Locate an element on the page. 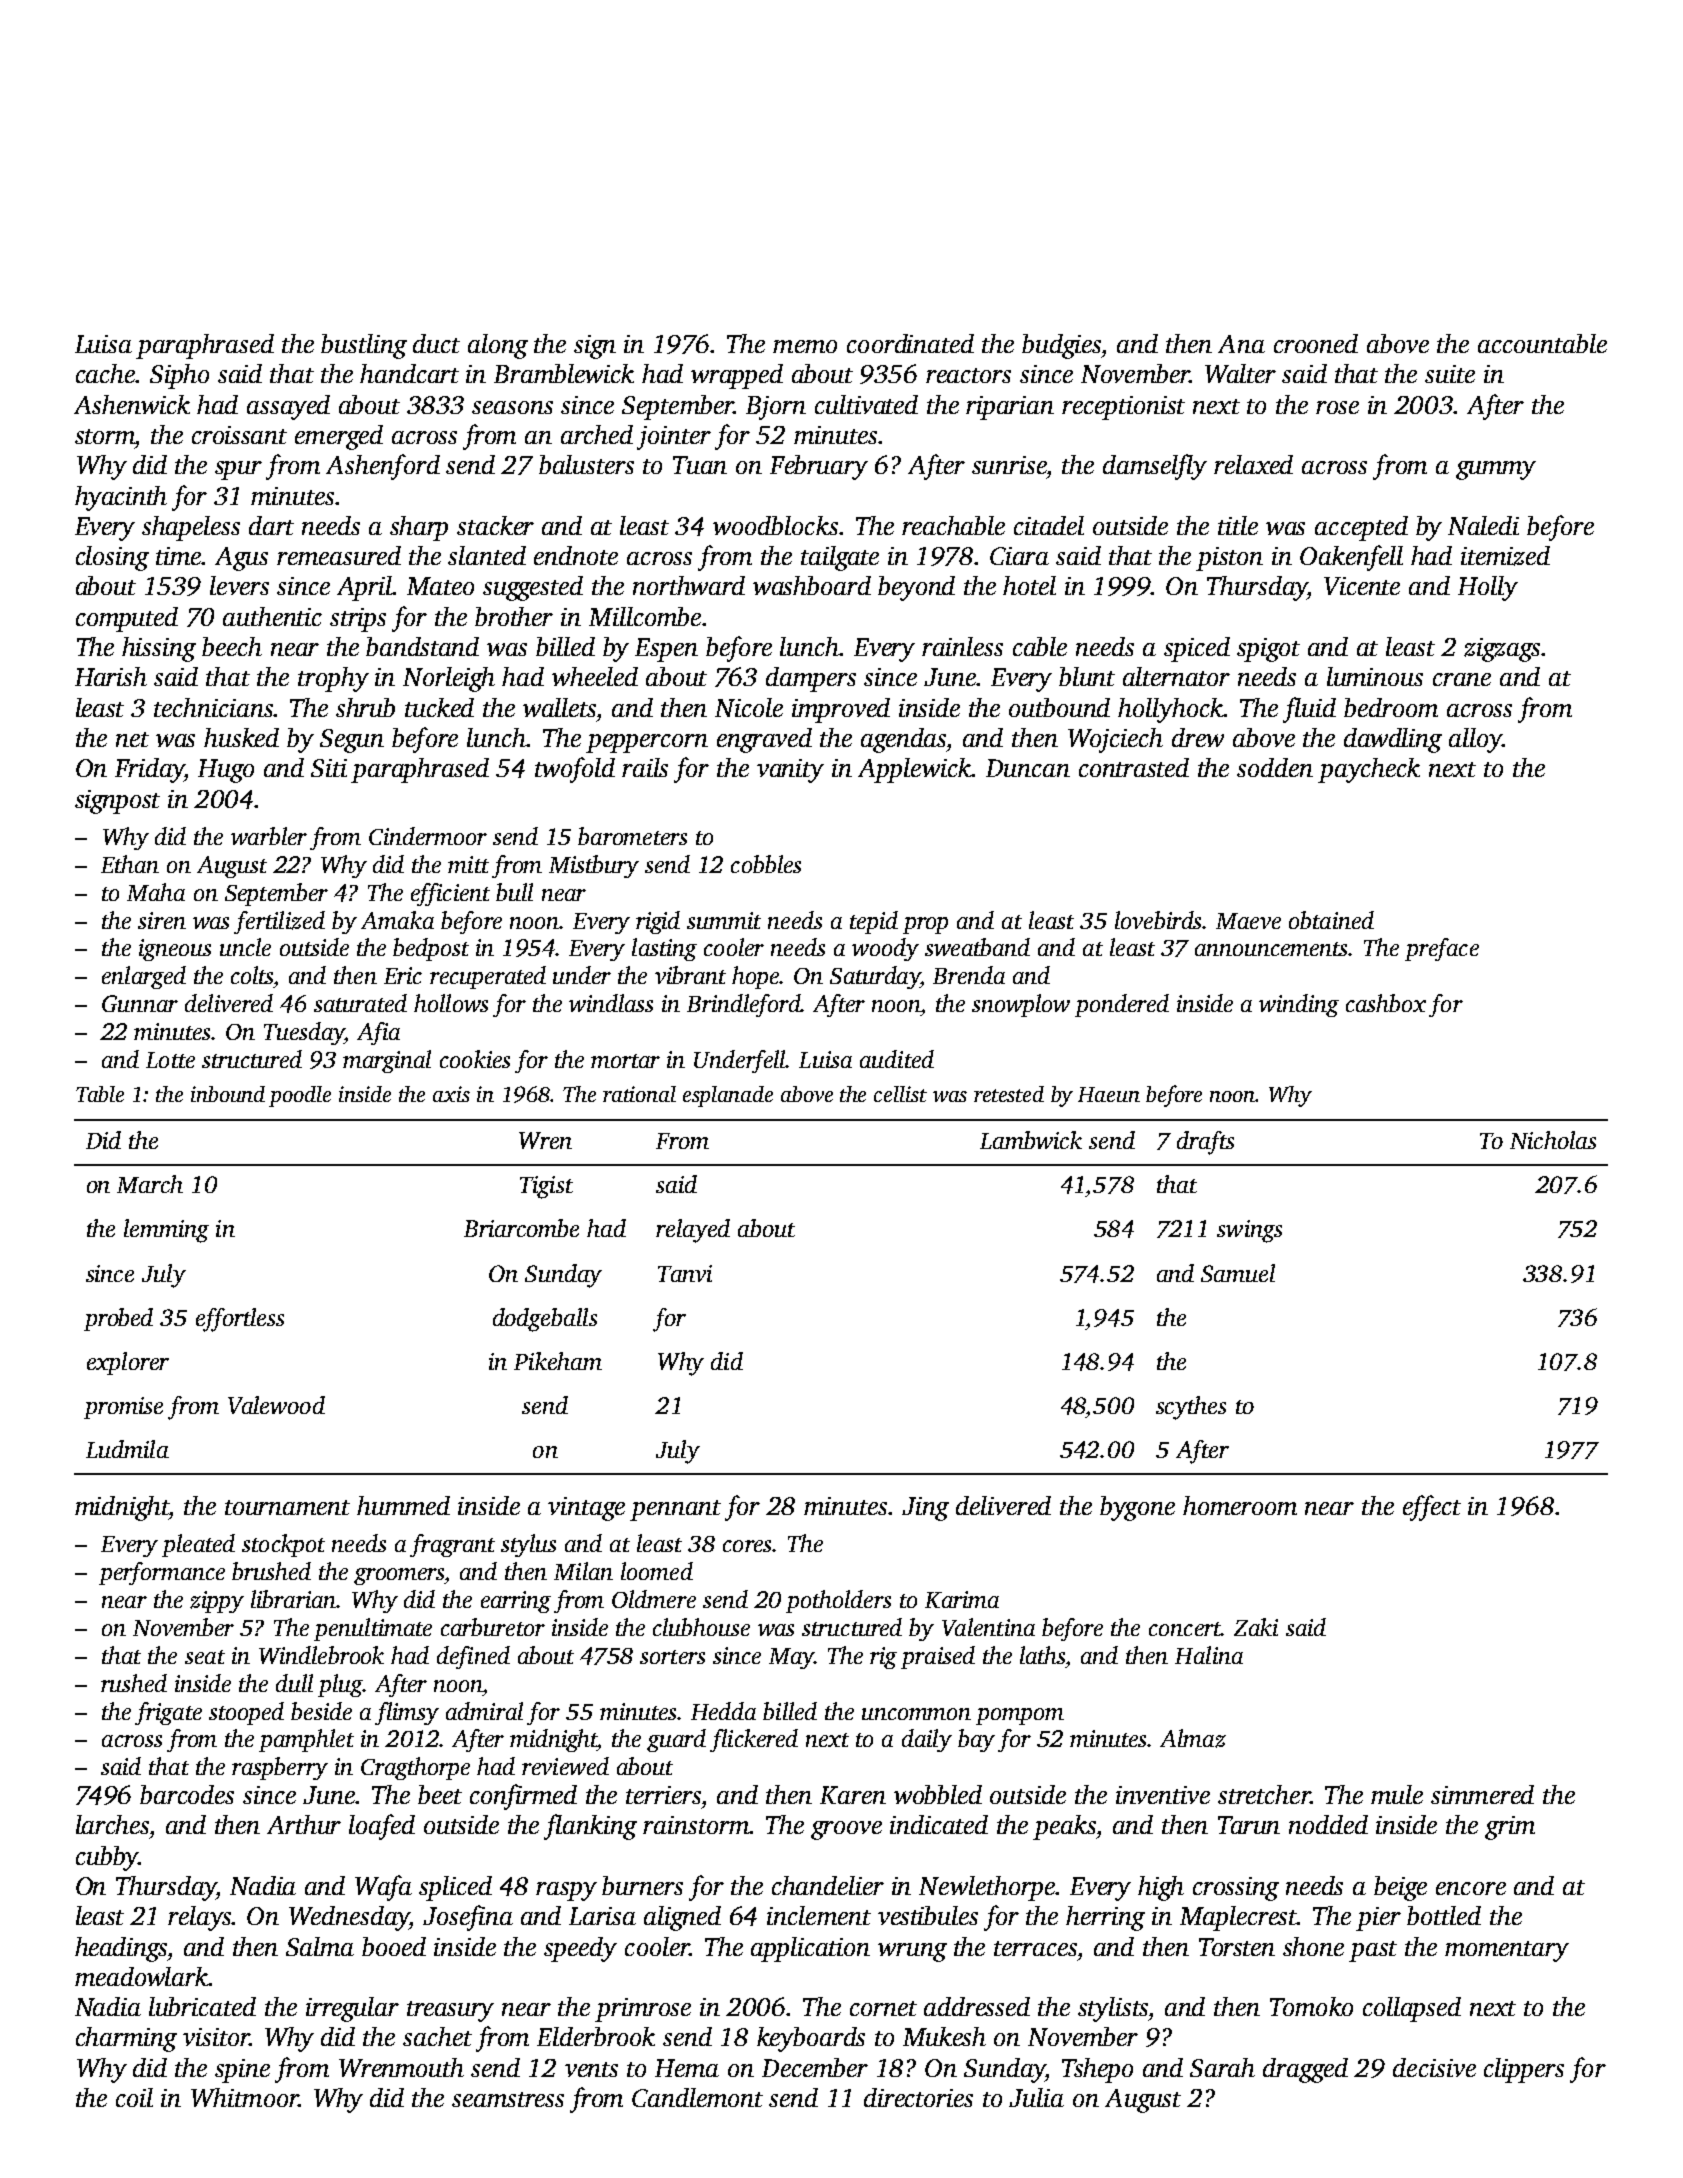  coil is located at coordinates (134, 2097).
